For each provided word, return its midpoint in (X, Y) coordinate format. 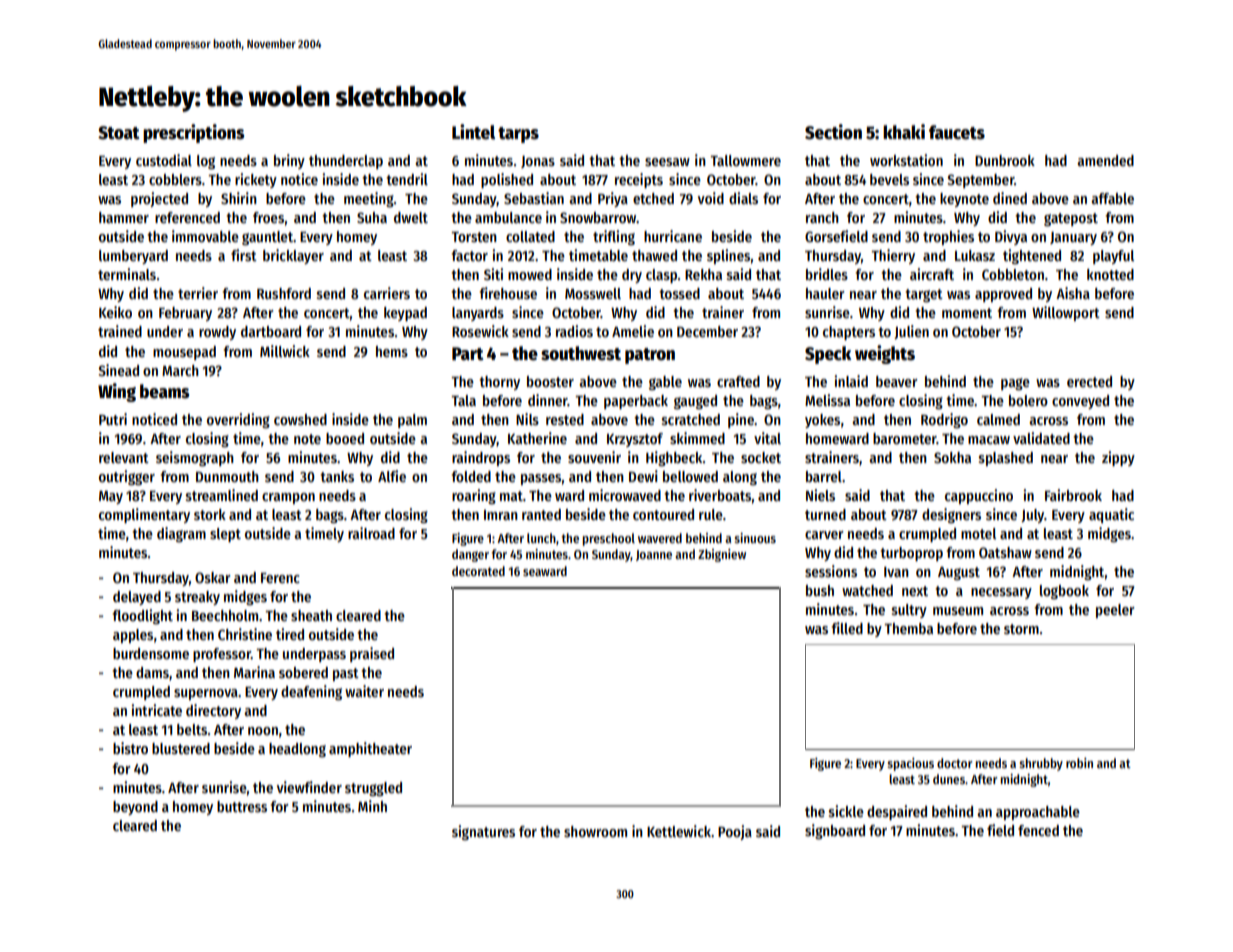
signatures (483, 832)
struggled (373, 789)
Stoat (119, 133)
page (1015, 384)
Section (833, 132)
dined (1010, 198)
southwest (581, 353)
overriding (238, 420)
